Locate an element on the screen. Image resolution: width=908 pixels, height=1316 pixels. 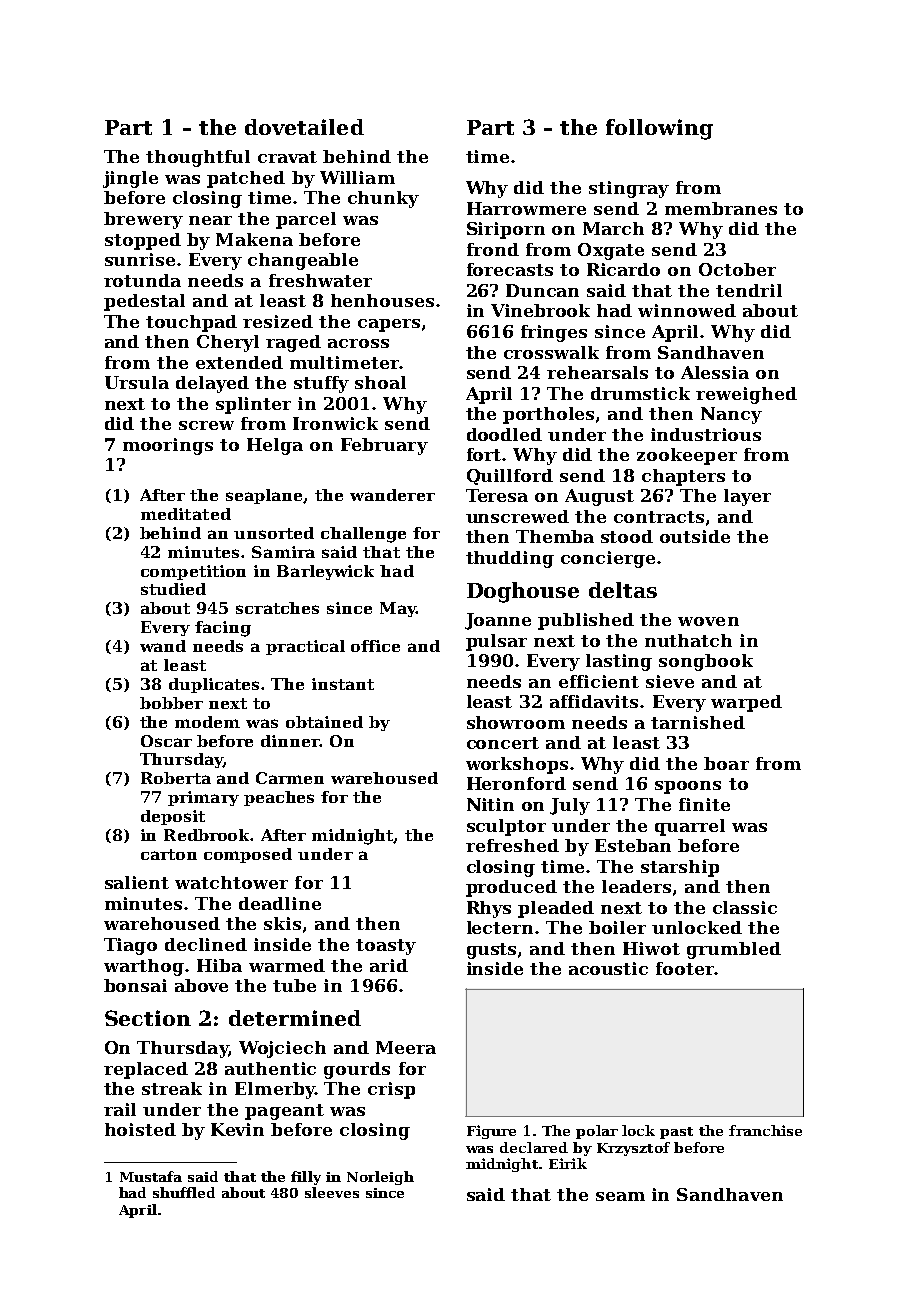
lectern is located at coordinates (500, 927).
